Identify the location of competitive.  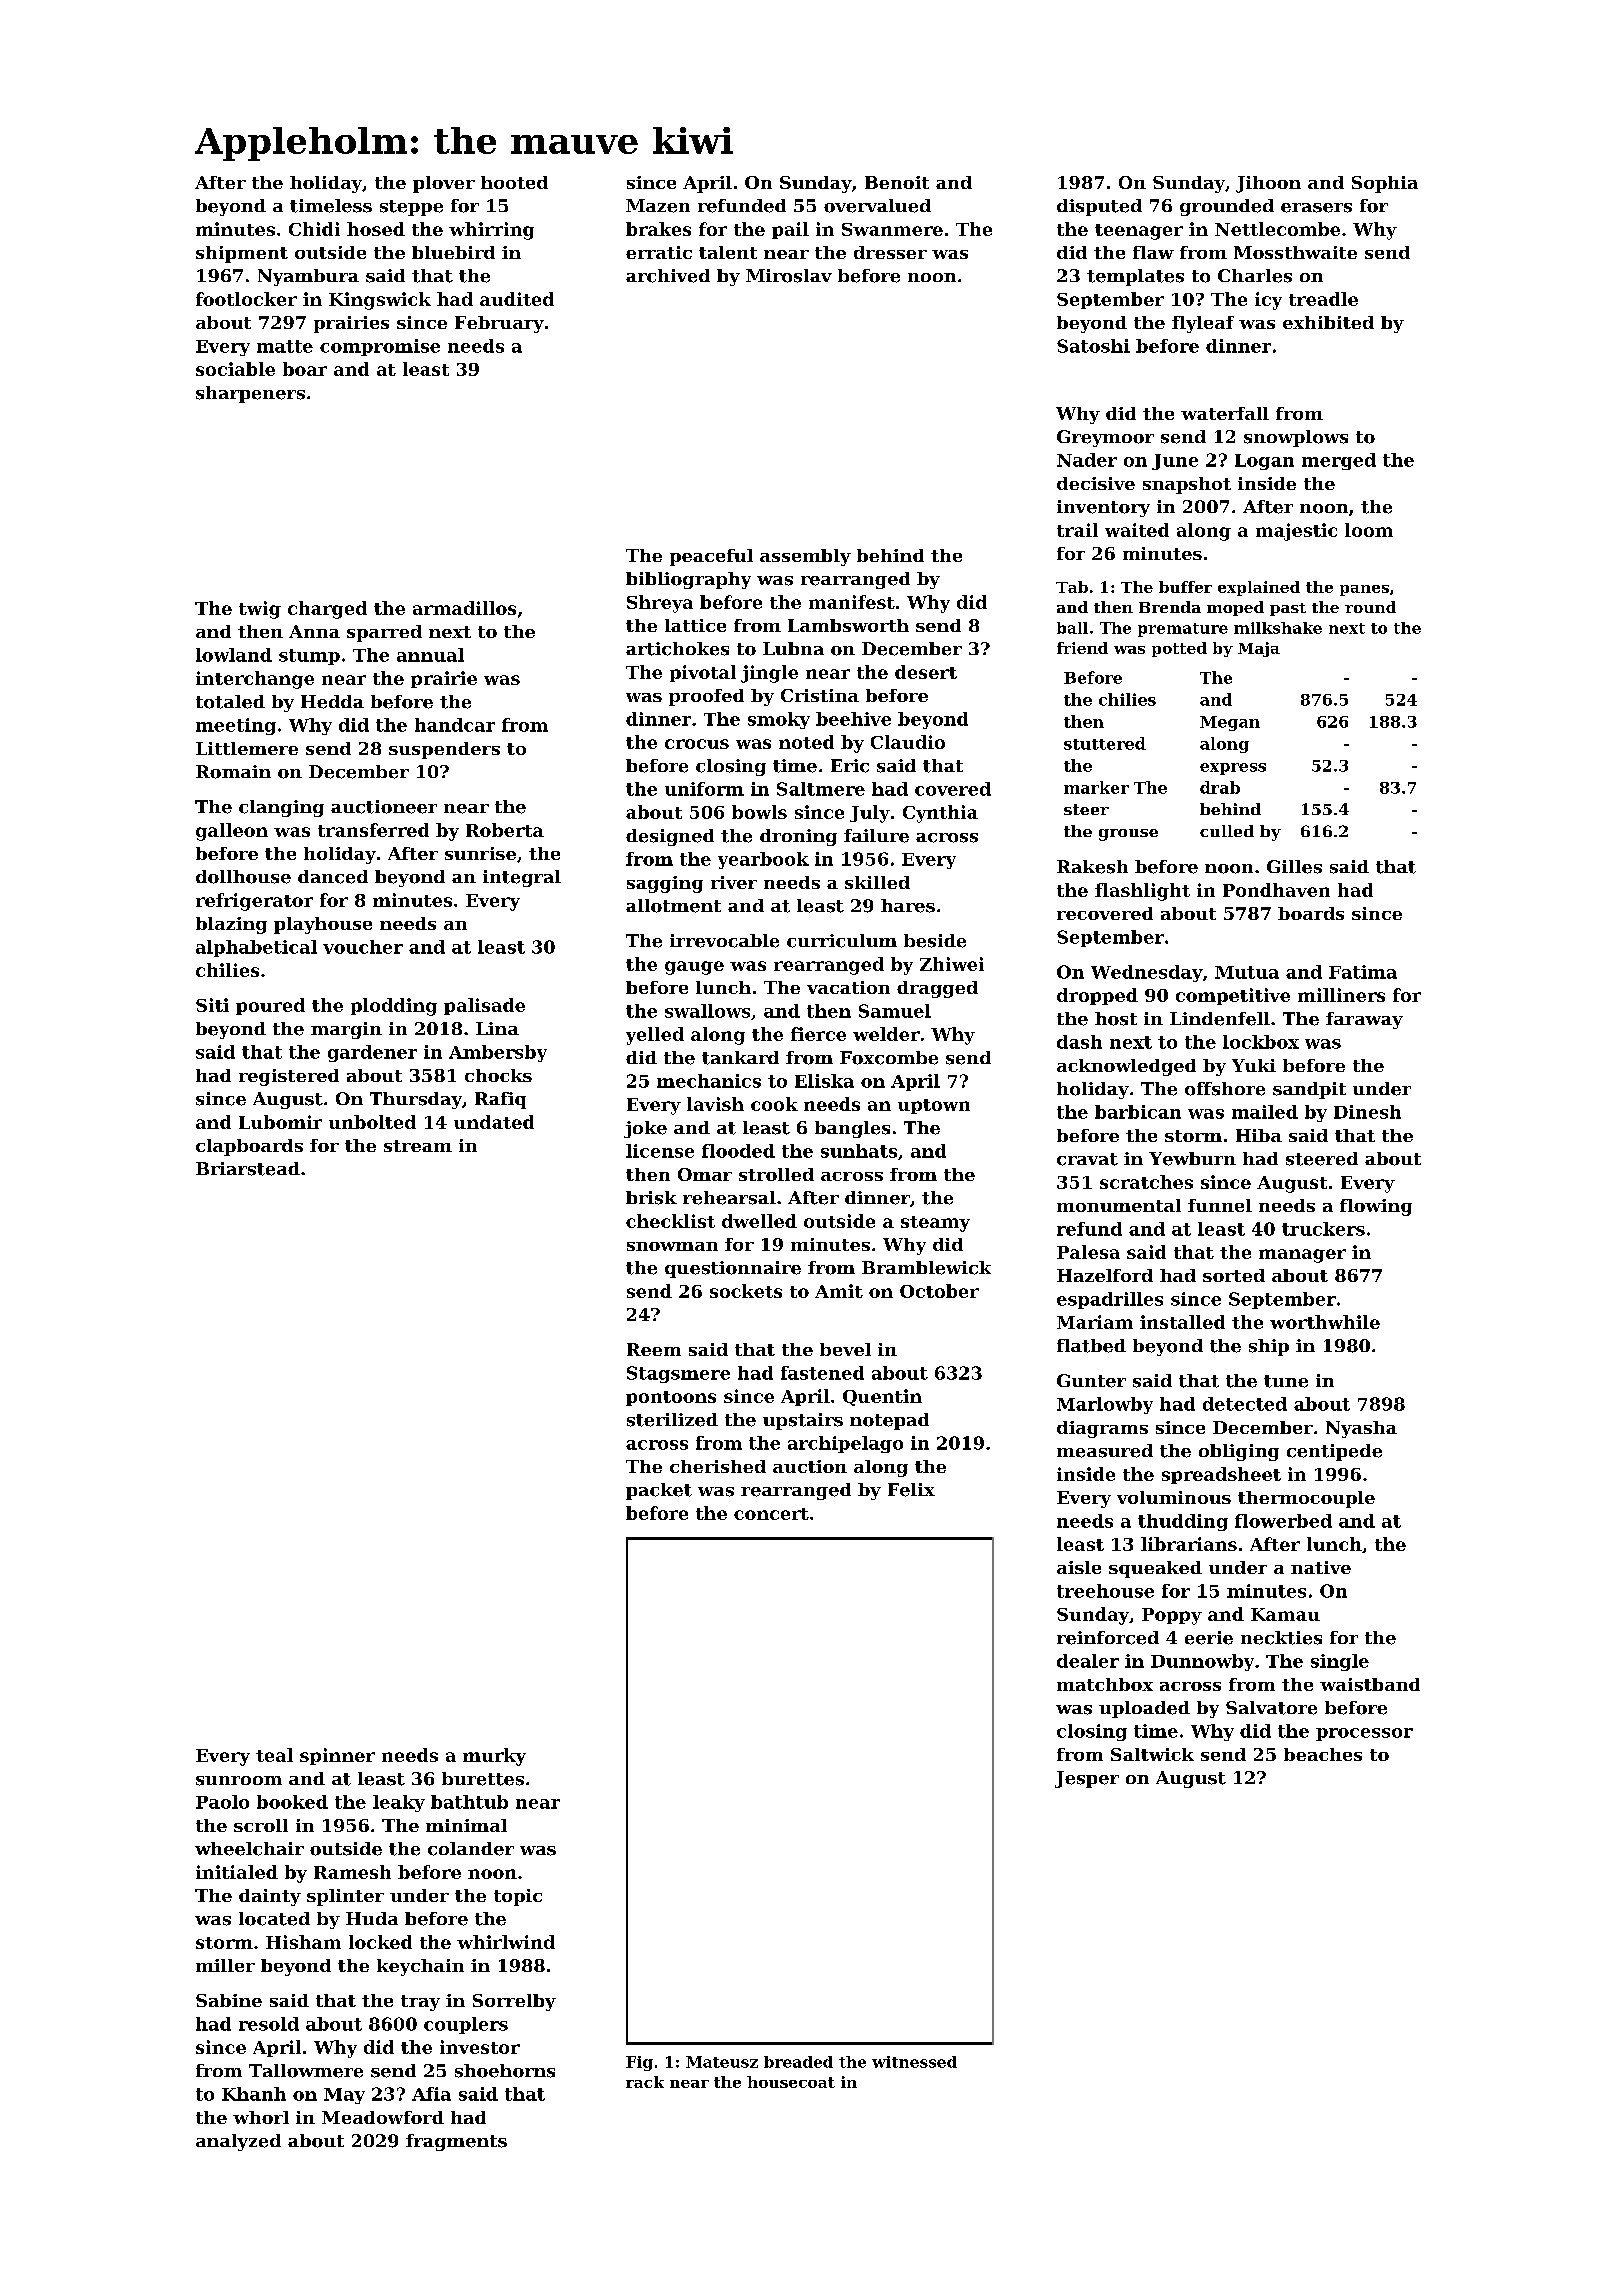
(1233, 996).
